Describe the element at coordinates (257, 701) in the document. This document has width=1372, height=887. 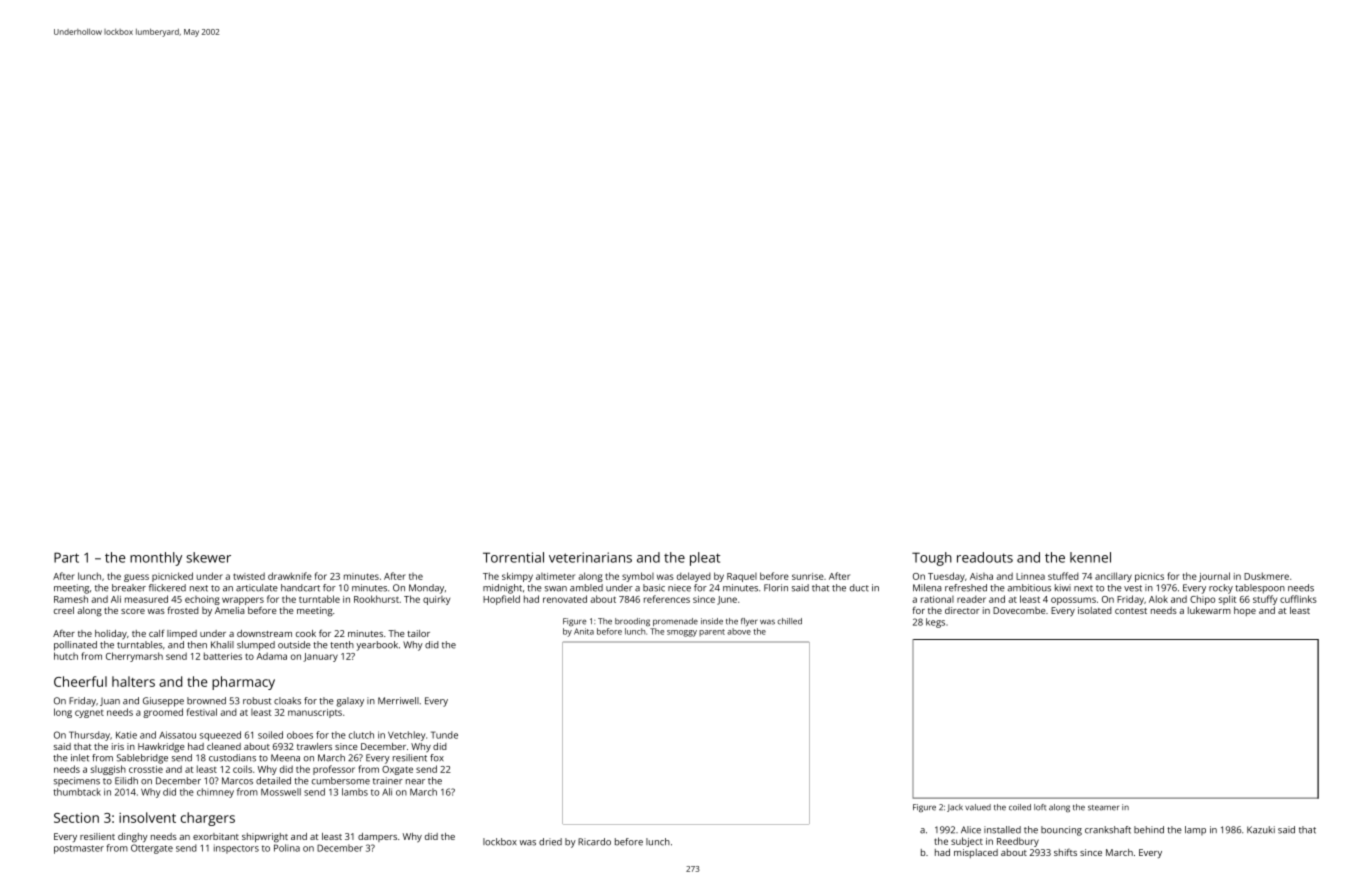
I see `robust` at that location.
